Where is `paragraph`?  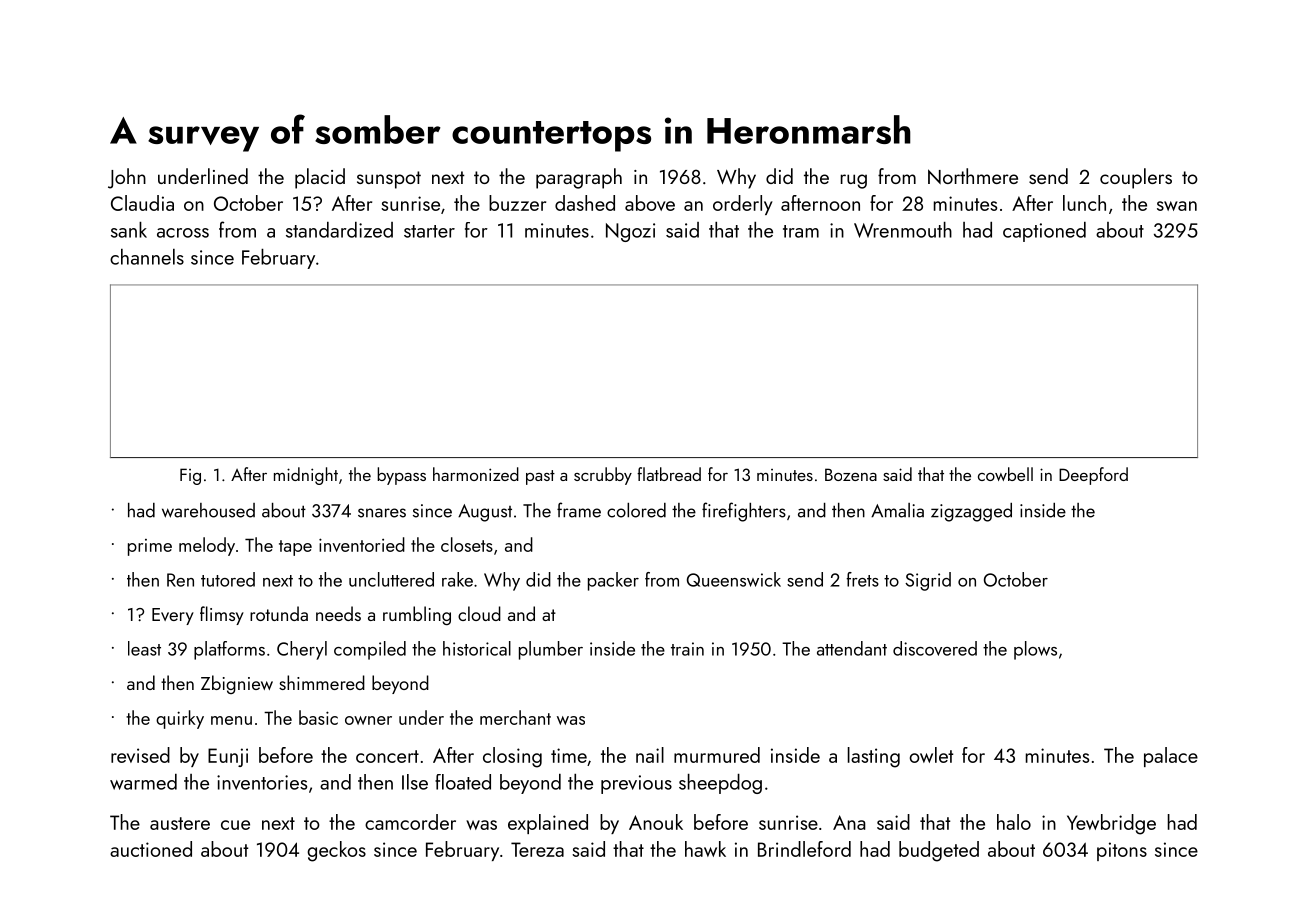 paragraph is located at coordinates (579, 178).
